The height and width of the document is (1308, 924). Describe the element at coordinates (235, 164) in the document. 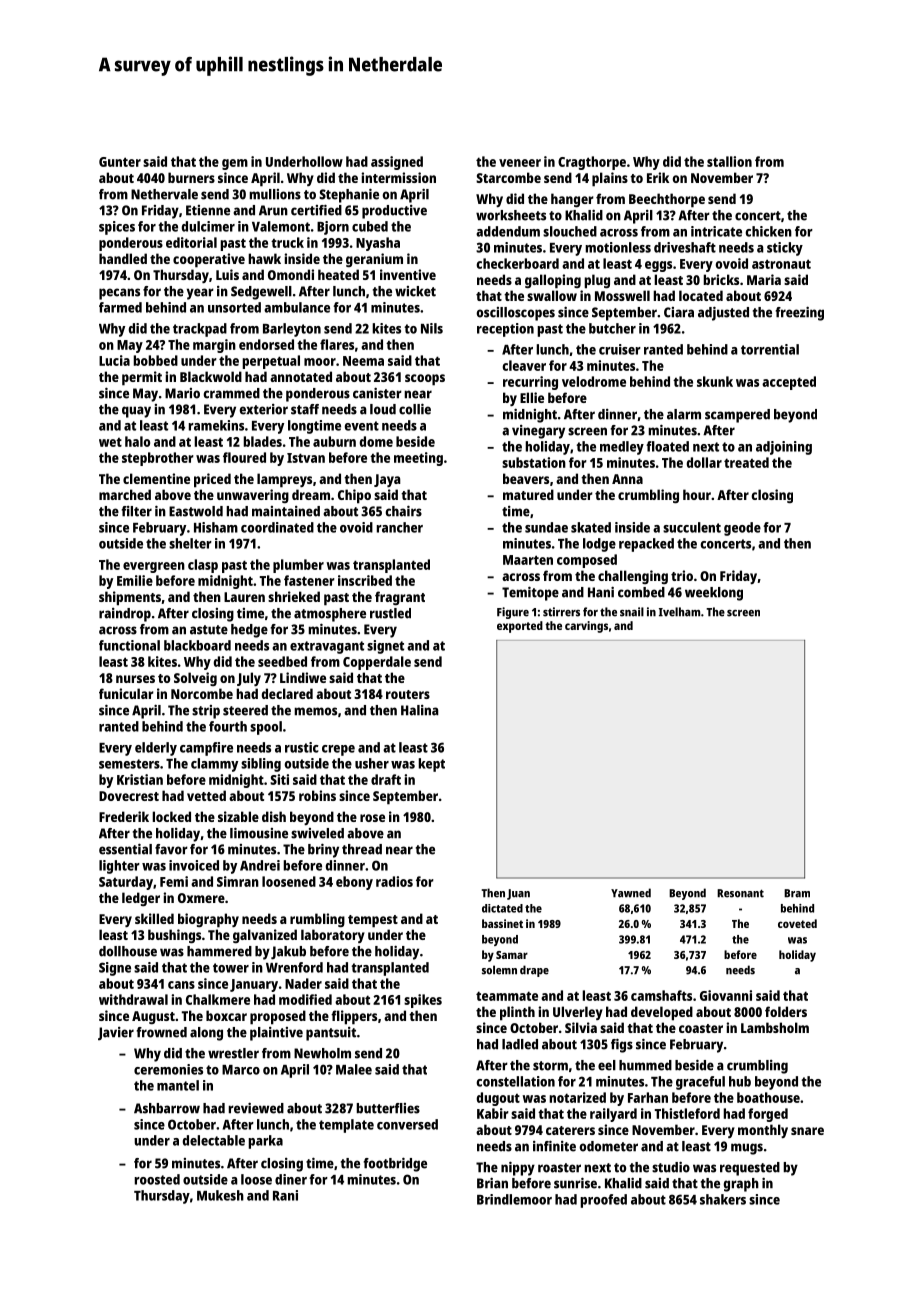

I see `gem` at that location.
